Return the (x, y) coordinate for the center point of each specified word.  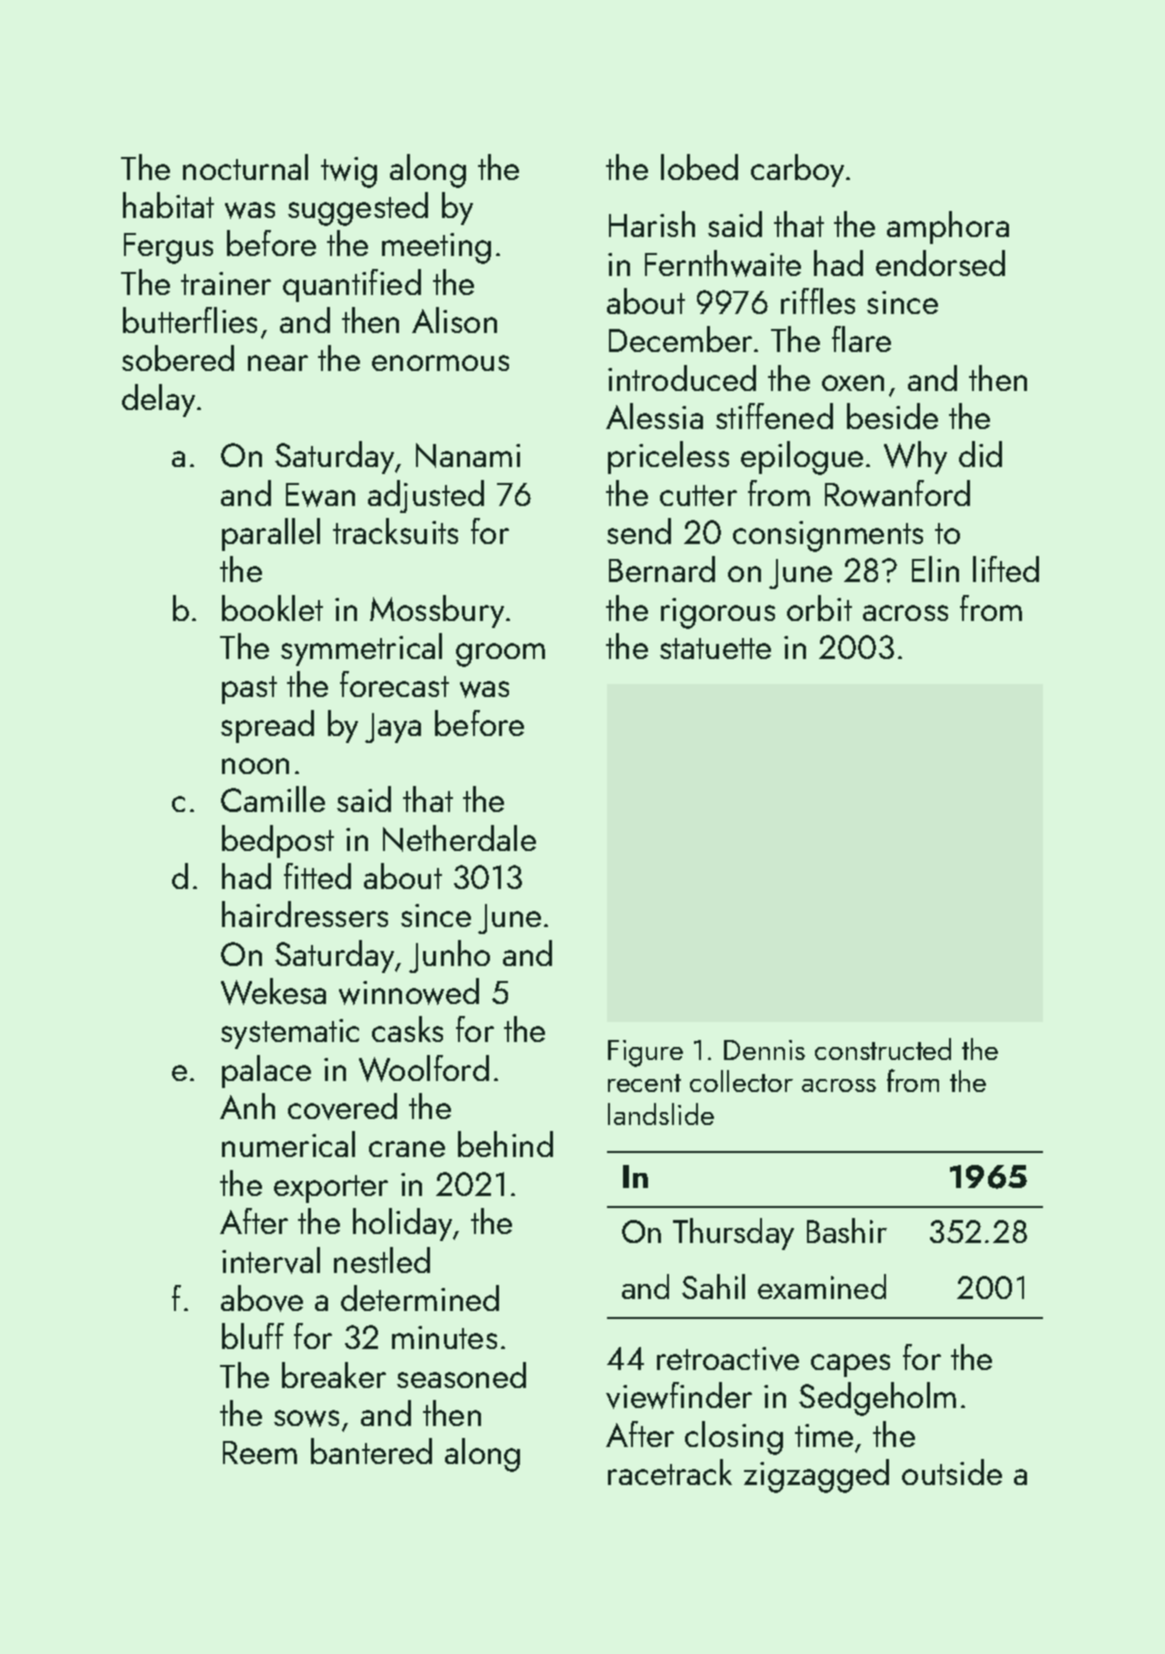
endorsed (940, 263)
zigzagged (816, 1476)
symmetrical (361, 649)
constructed (883, 1049)
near (278, 363)
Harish (652, 224)
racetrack (670, 1472)
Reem (260, 1452)
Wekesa (273, 991)
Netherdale (459, 838)
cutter (698, 495)
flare (861, 339)
